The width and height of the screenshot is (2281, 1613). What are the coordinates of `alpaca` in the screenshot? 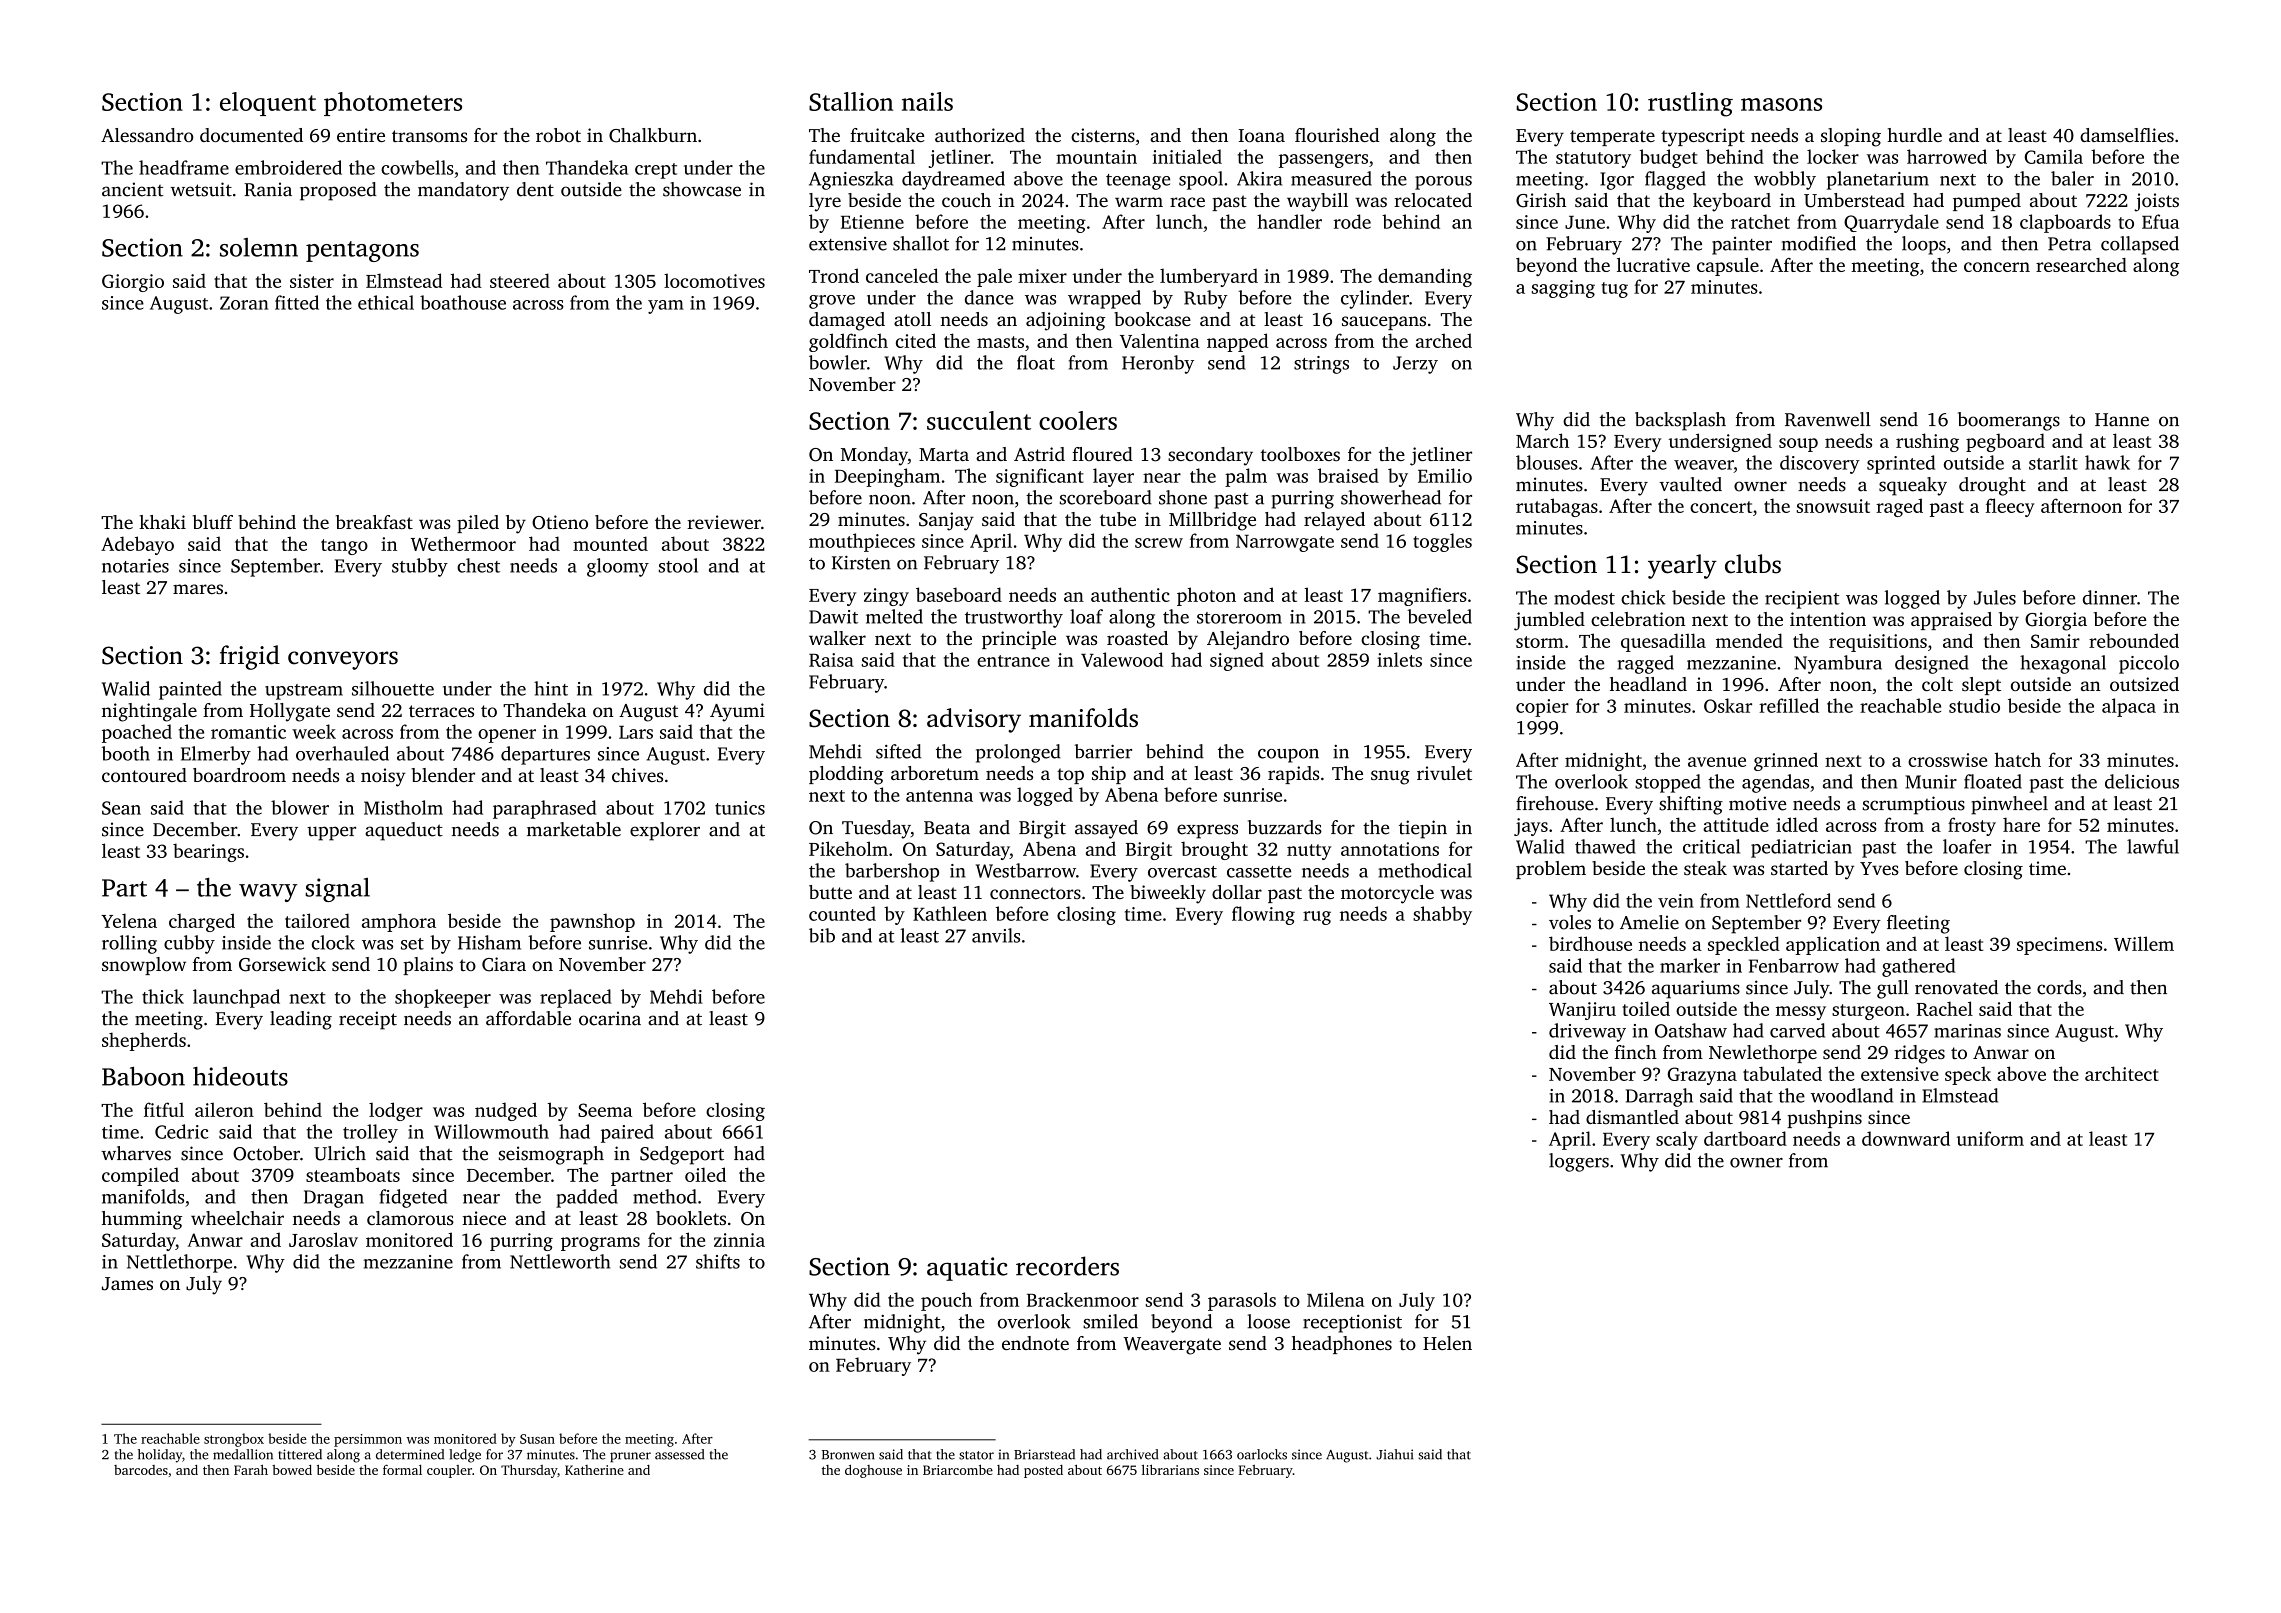 It's located at (2129, 707).
